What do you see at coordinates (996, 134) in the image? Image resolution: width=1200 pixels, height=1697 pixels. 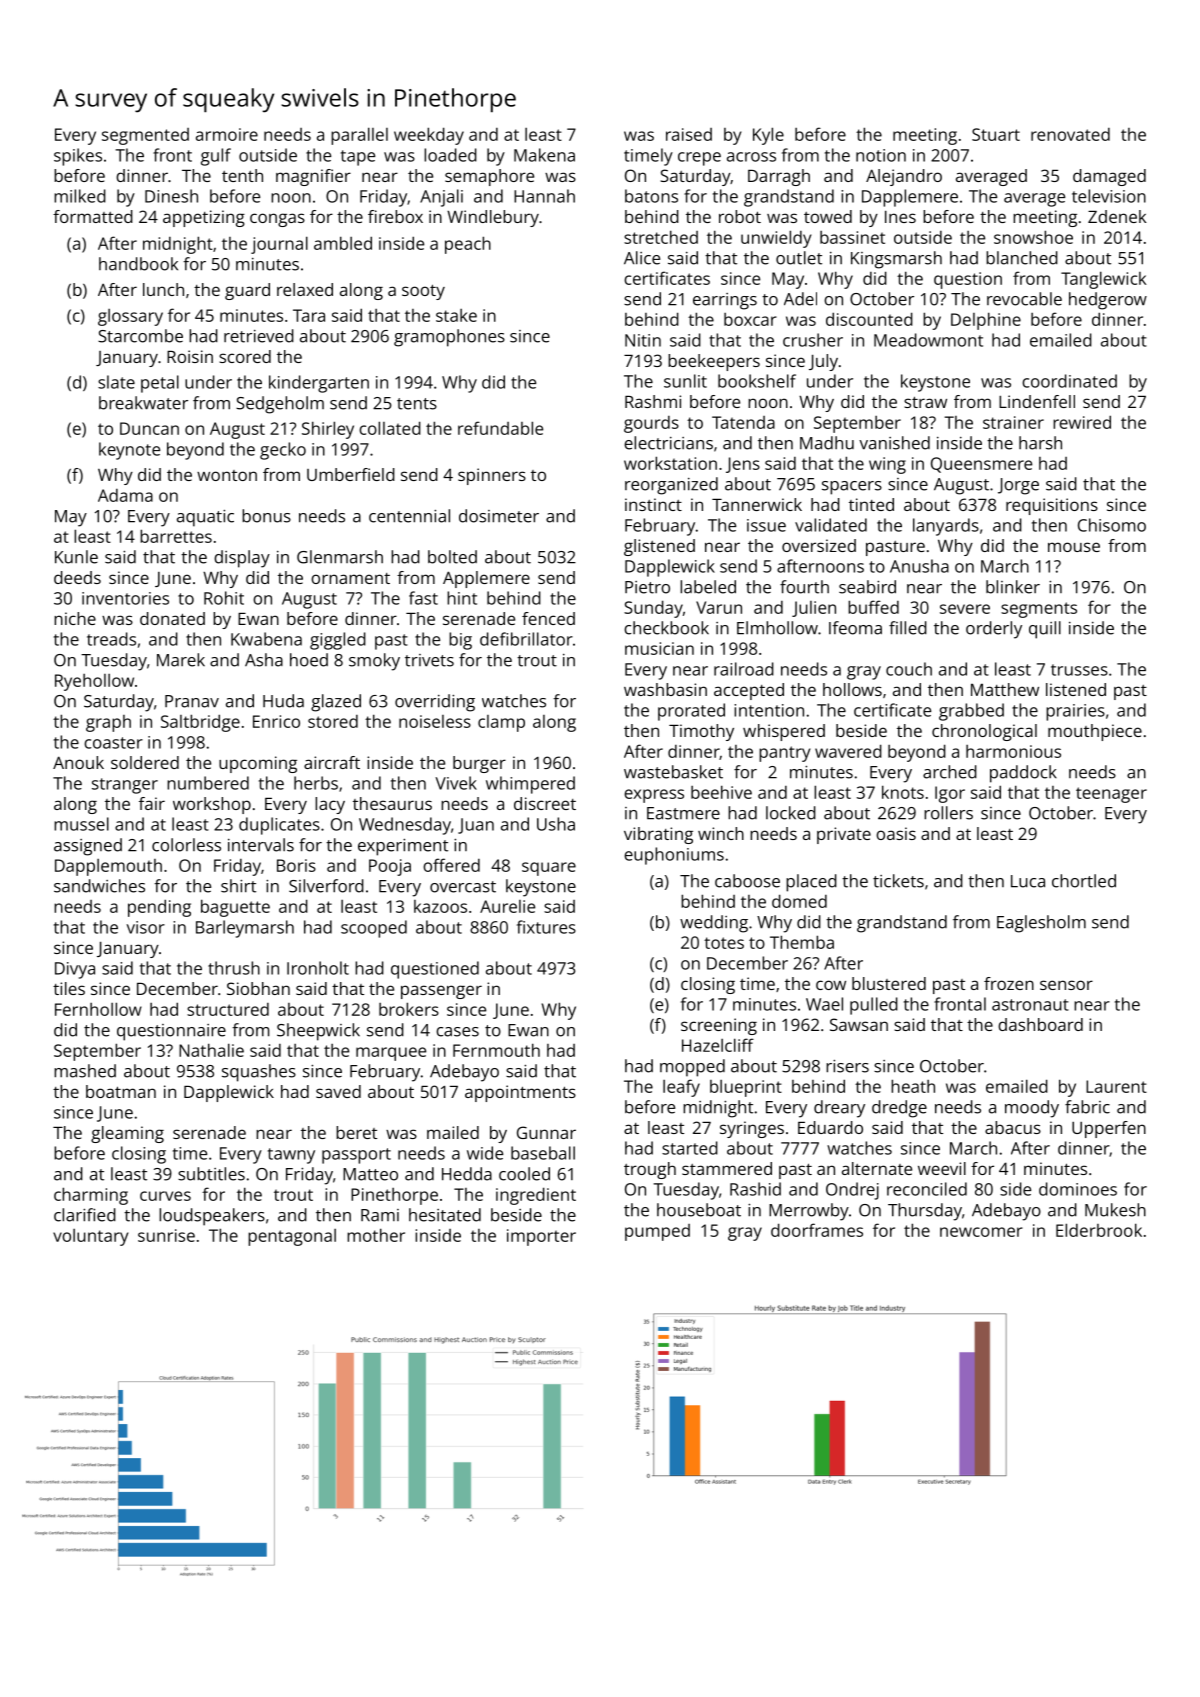 I see `Stuart` at bounding box center [996, 134].
